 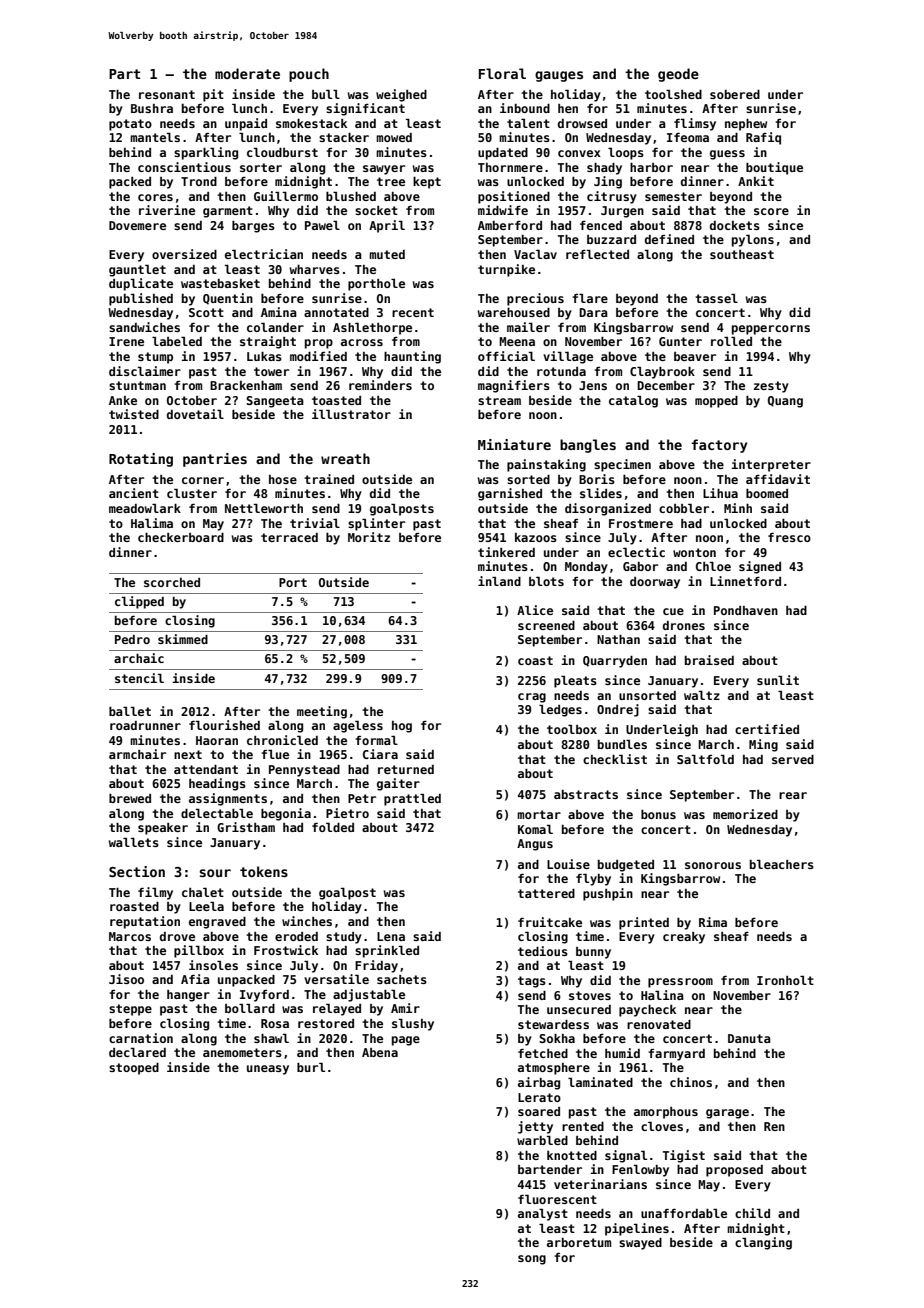 I want to click on moderate, so click(x=247, y=73).
